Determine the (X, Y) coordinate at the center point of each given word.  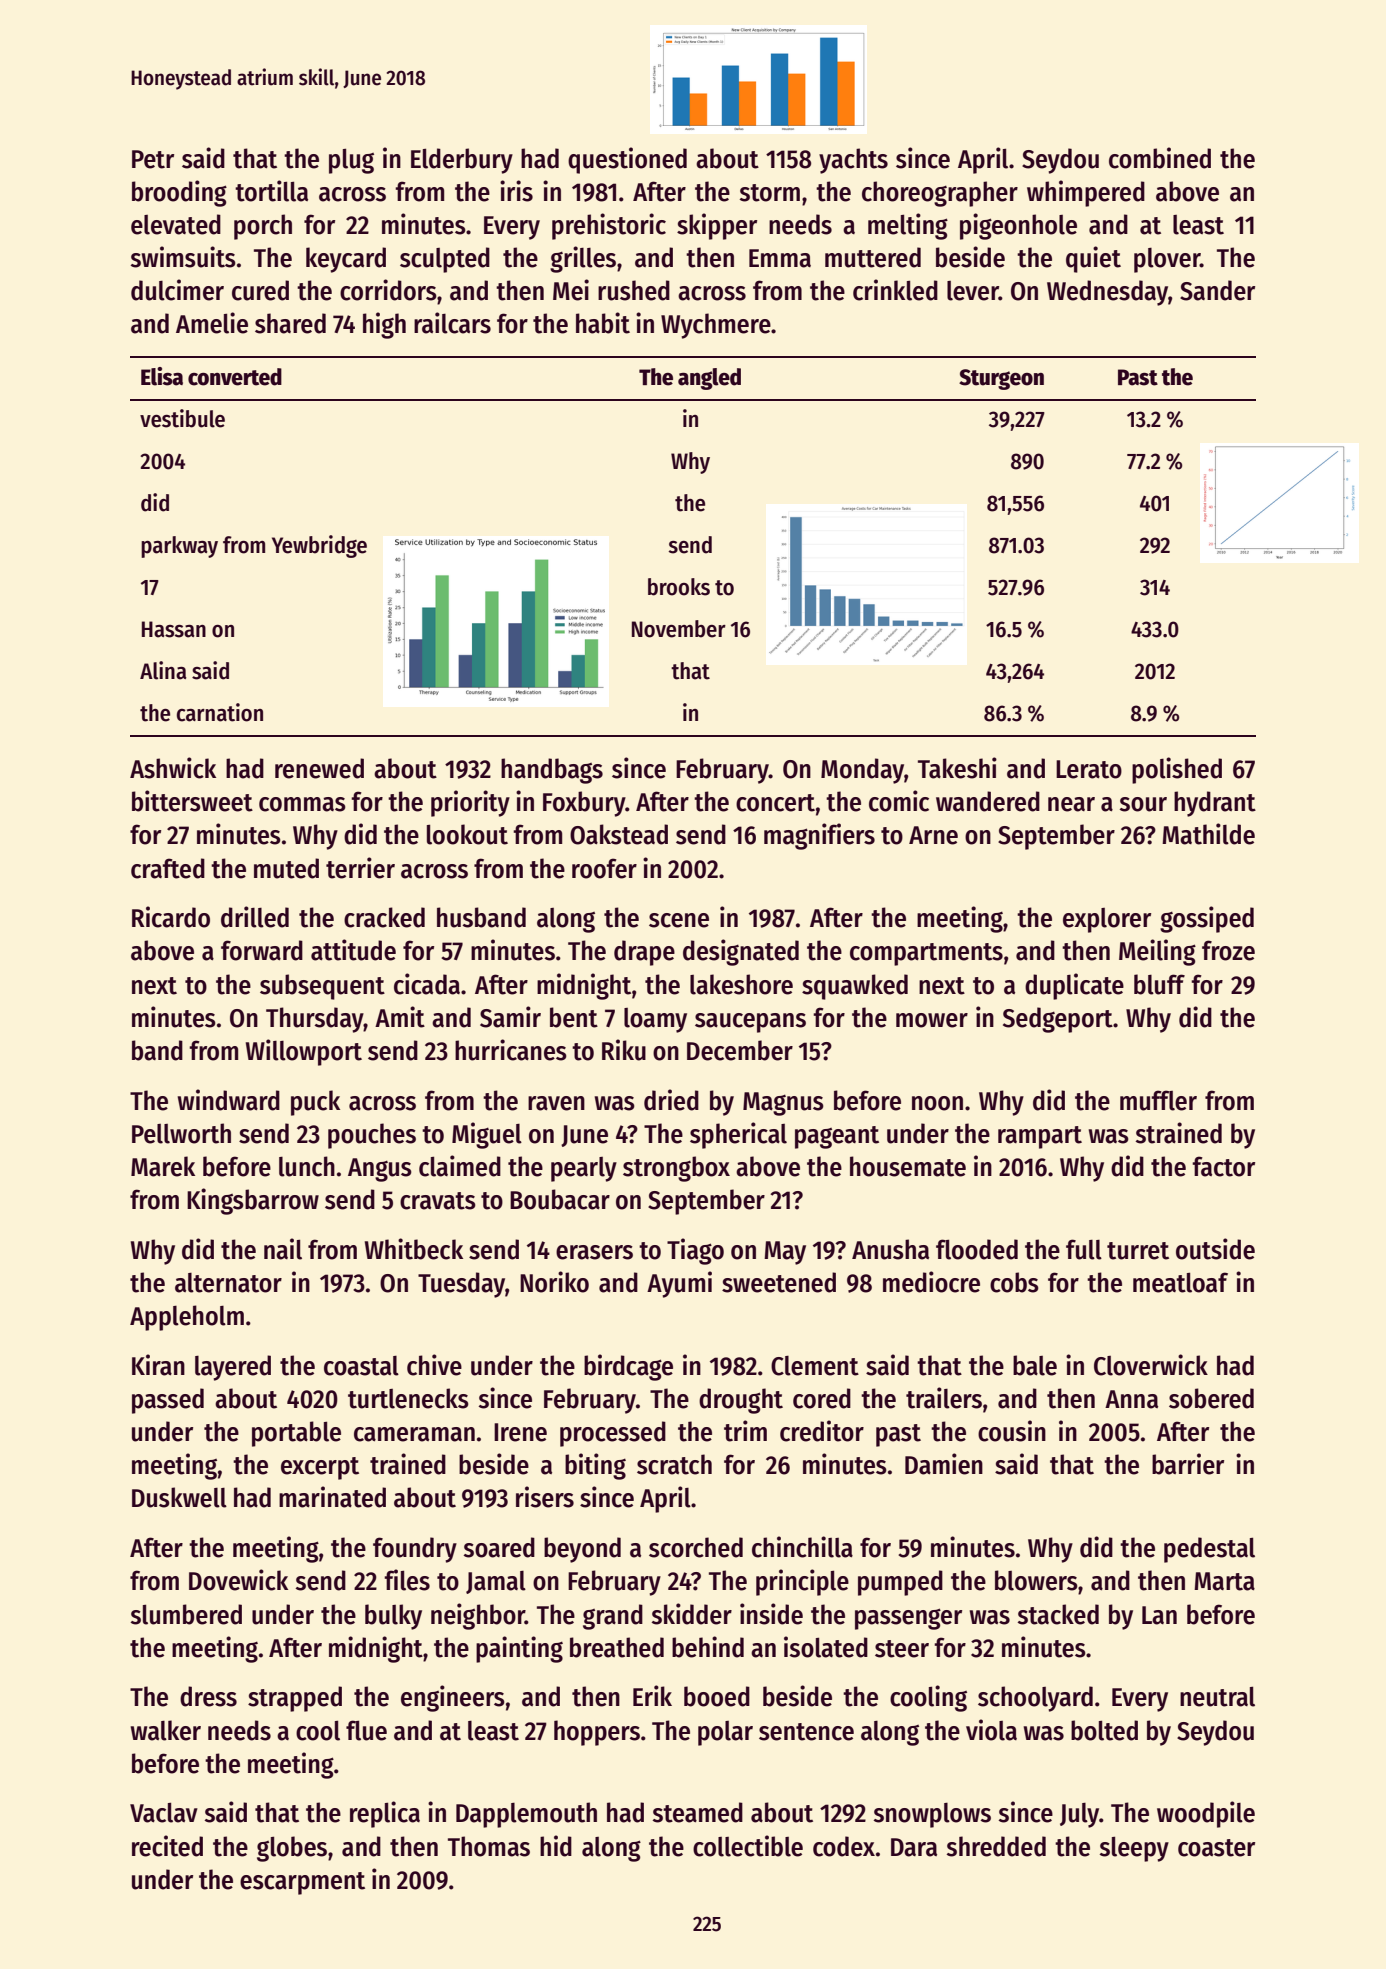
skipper (717, 226)
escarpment (302, 1883)
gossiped (1207, 919)
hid (556, 1846)
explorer (1107, 920)
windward (229, 1100)
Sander (1217, 290)
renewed (319, 768)
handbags (552, 771)
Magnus (783, 1104)
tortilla (271, 191)
